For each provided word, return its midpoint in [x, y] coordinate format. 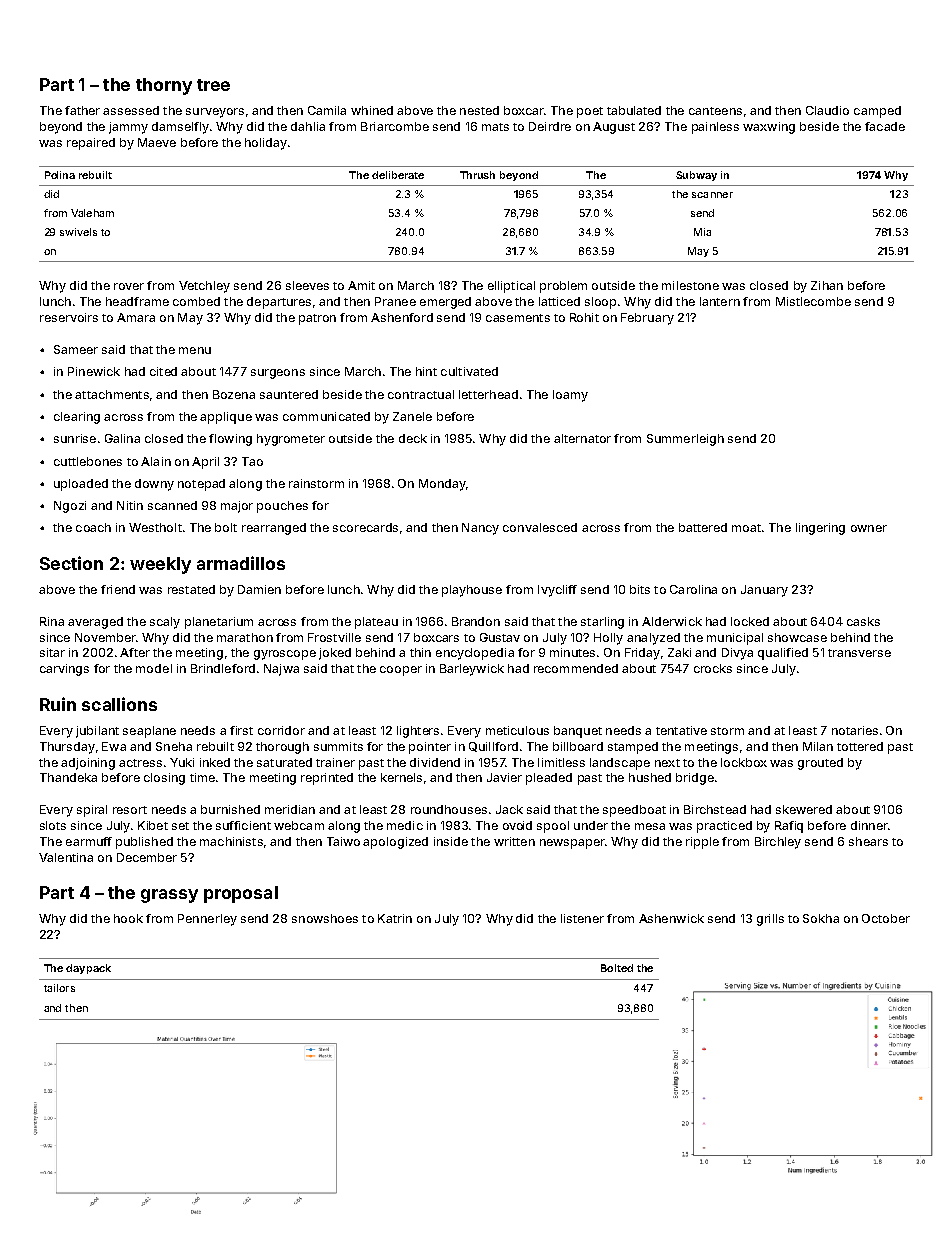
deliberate [398, 175]
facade [885, 126]
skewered [804, 809]
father [82, 110]
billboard [578, 746]
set [180, 826]
